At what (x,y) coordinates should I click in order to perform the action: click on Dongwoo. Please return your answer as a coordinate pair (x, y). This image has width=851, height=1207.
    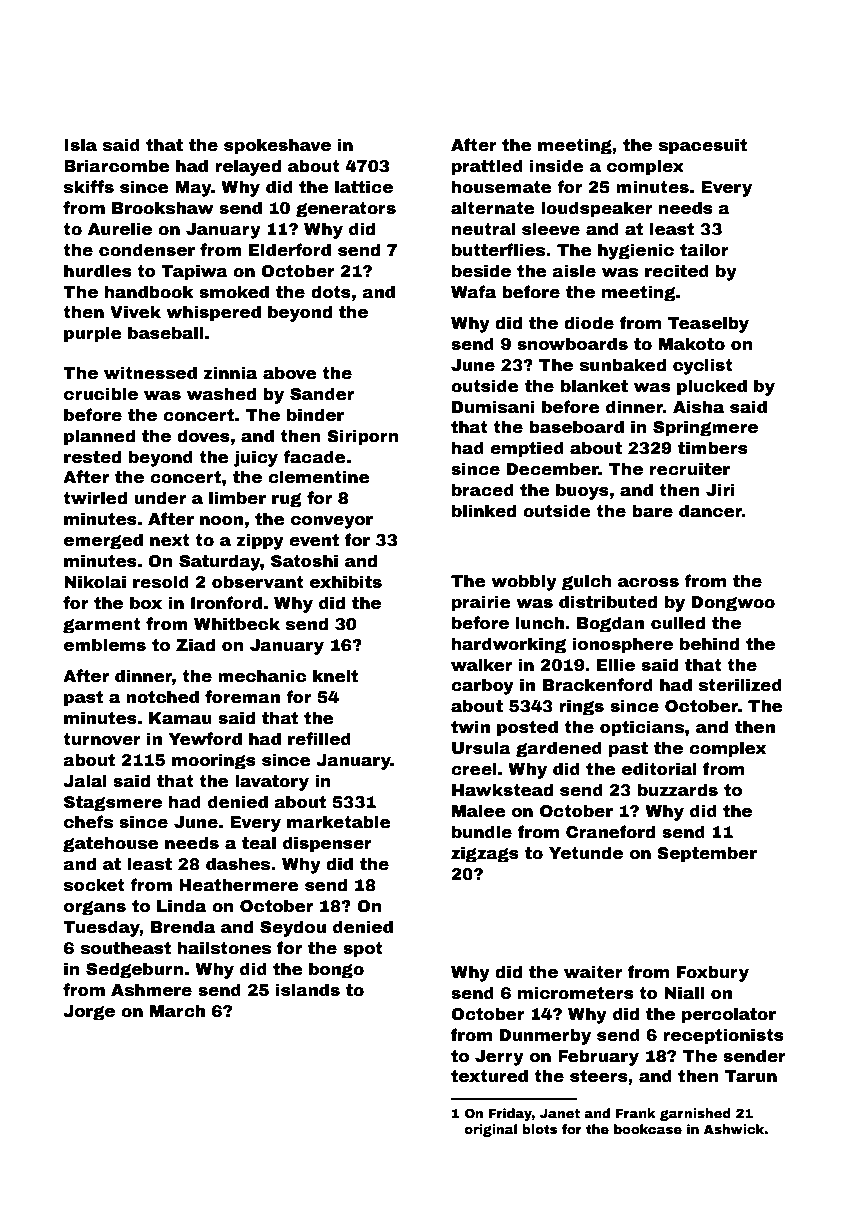
    Looking at the image, I should click on (733, 604).
